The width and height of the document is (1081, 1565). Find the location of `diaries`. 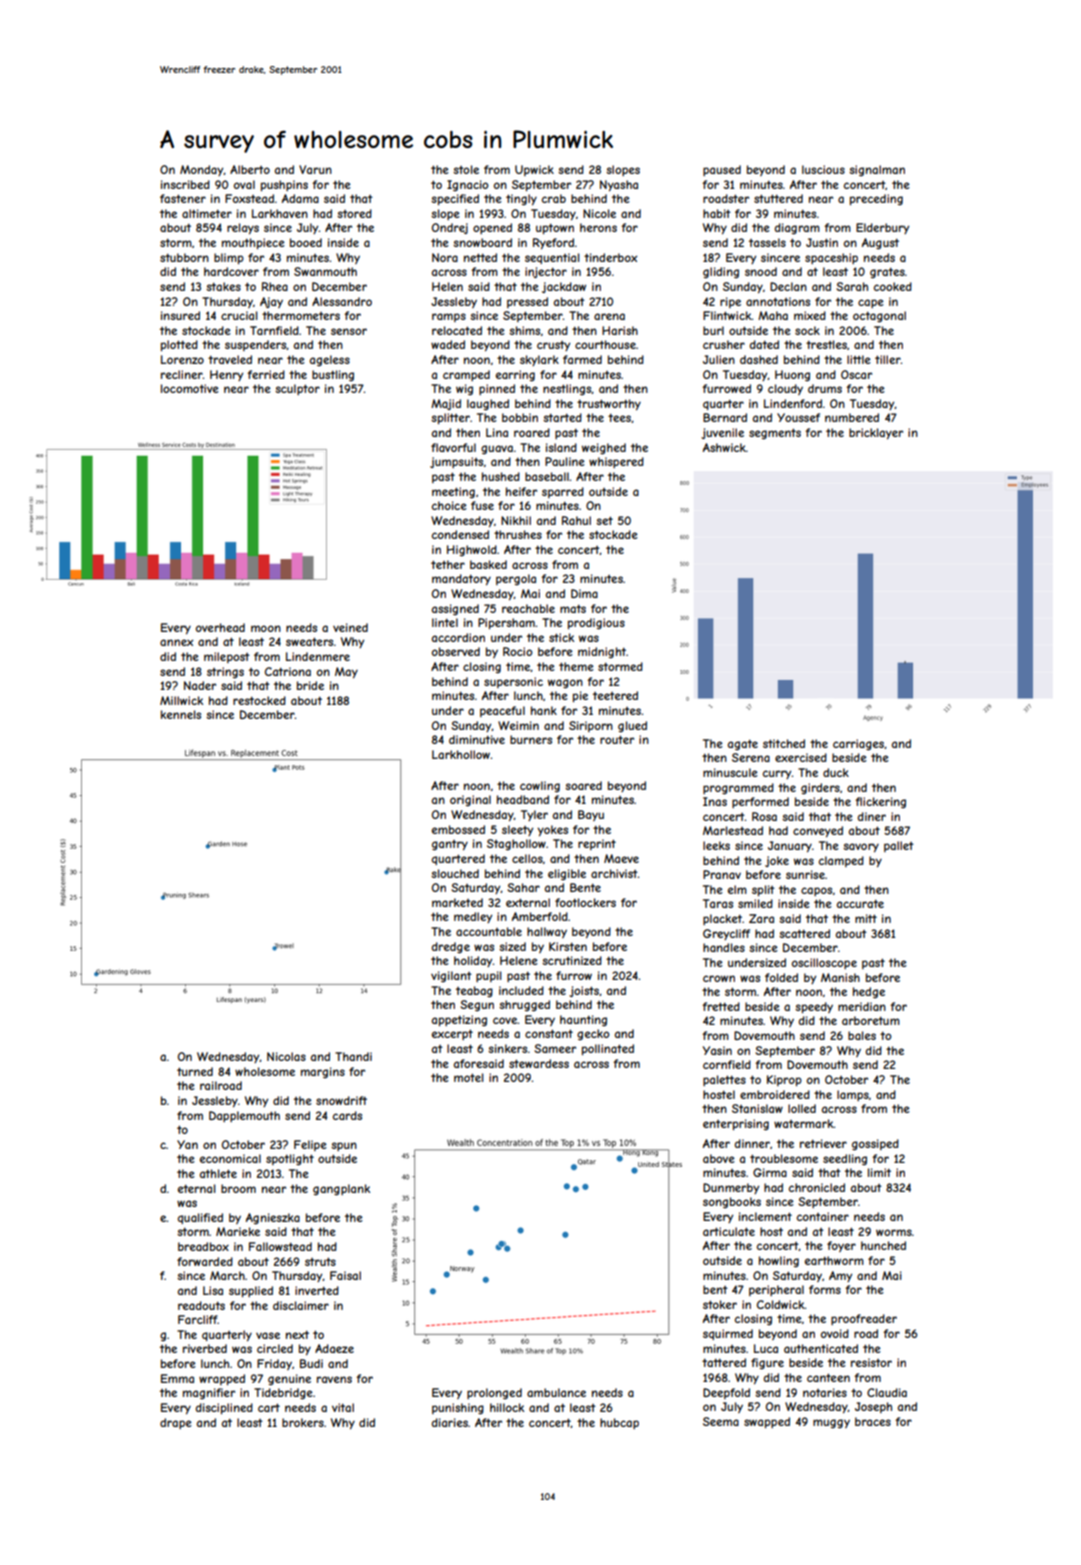

diaries is located at coordinates (450, 1422).
